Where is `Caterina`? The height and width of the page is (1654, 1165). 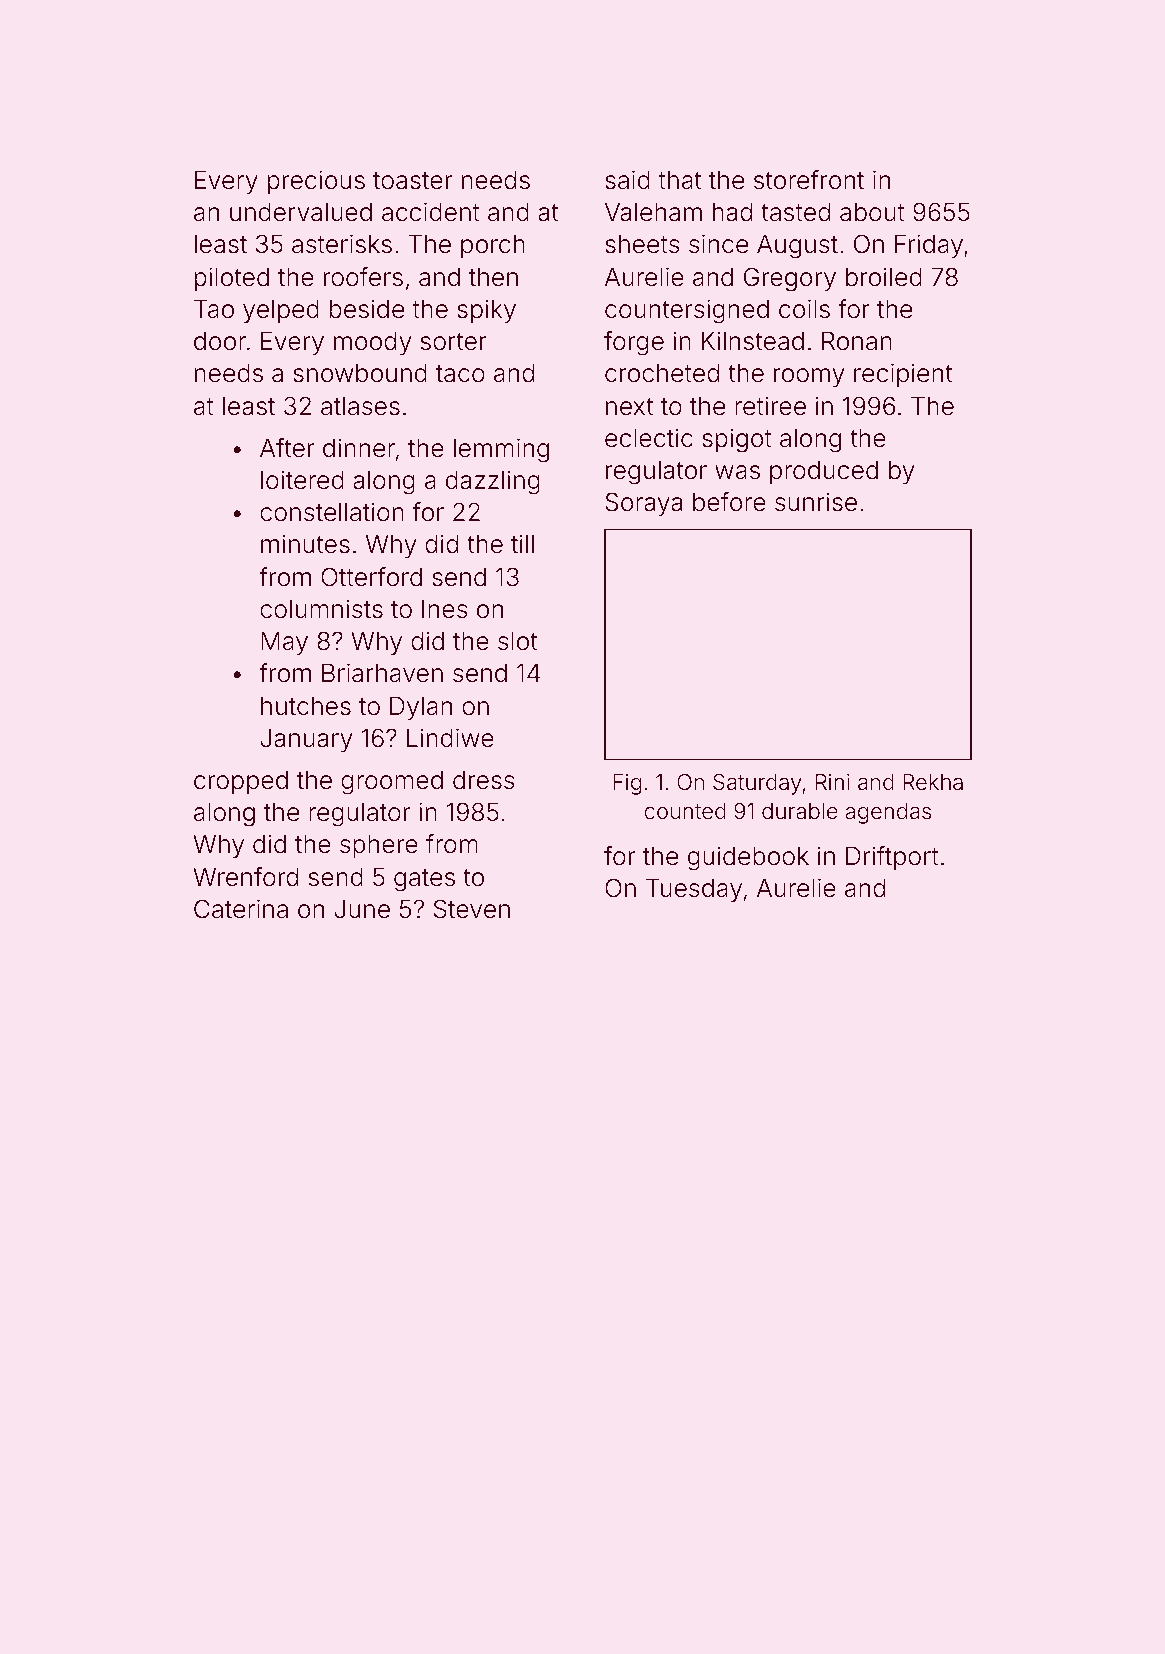 Caterina is located at coordinates (241, 909).
